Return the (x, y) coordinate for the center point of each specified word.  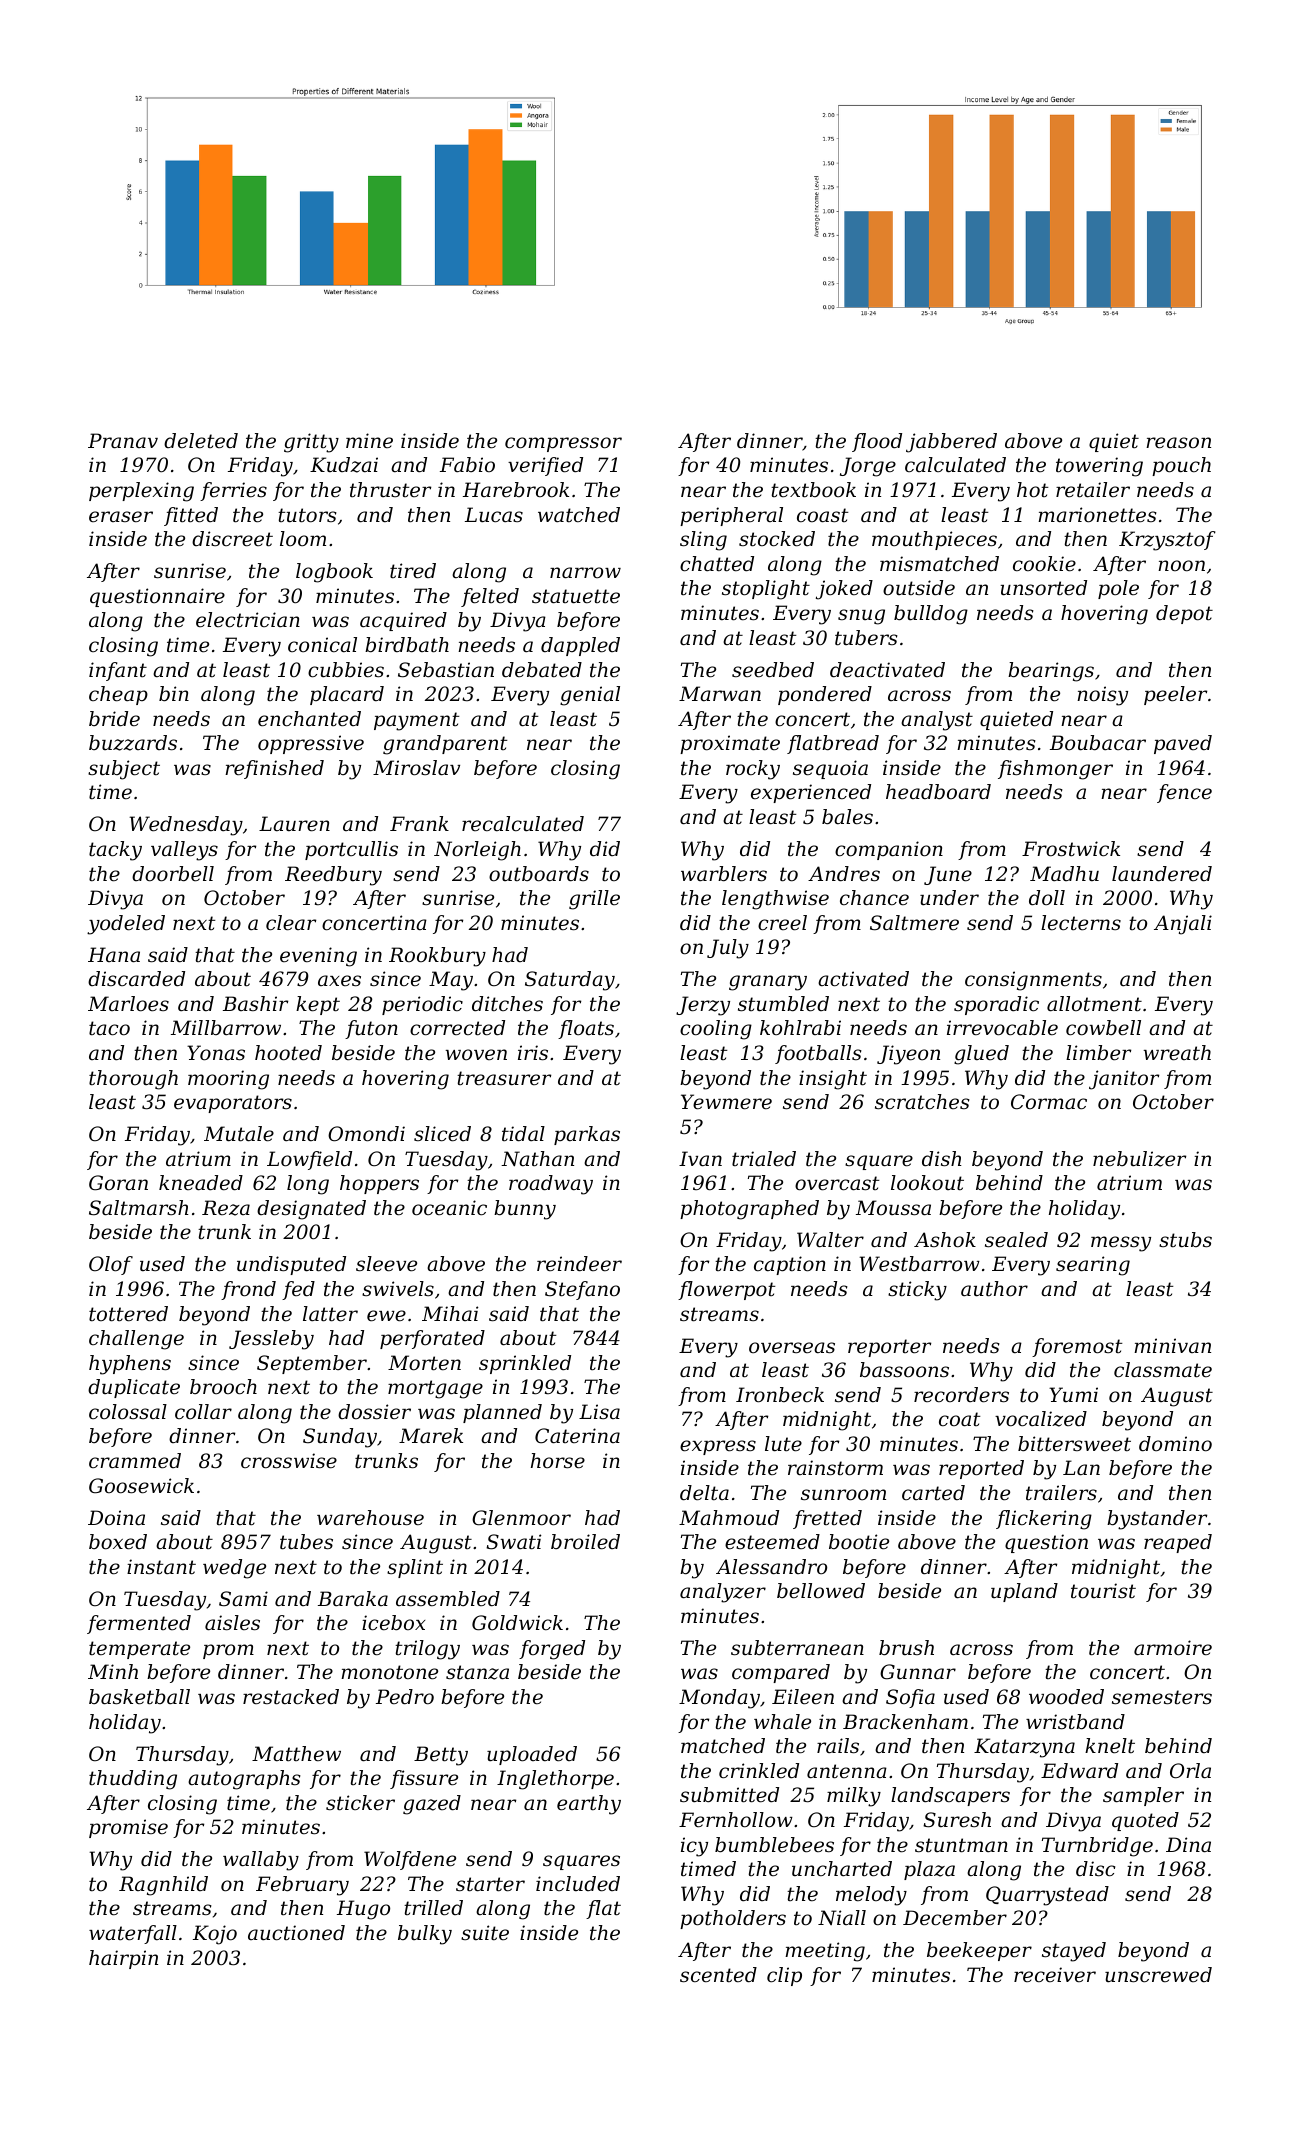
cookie (1044, 564)
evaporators (233, 1104)
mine (369, 440)
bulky (425, 1935)
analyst (937, 721)
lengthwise (775, 900)
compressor (563, 444)
